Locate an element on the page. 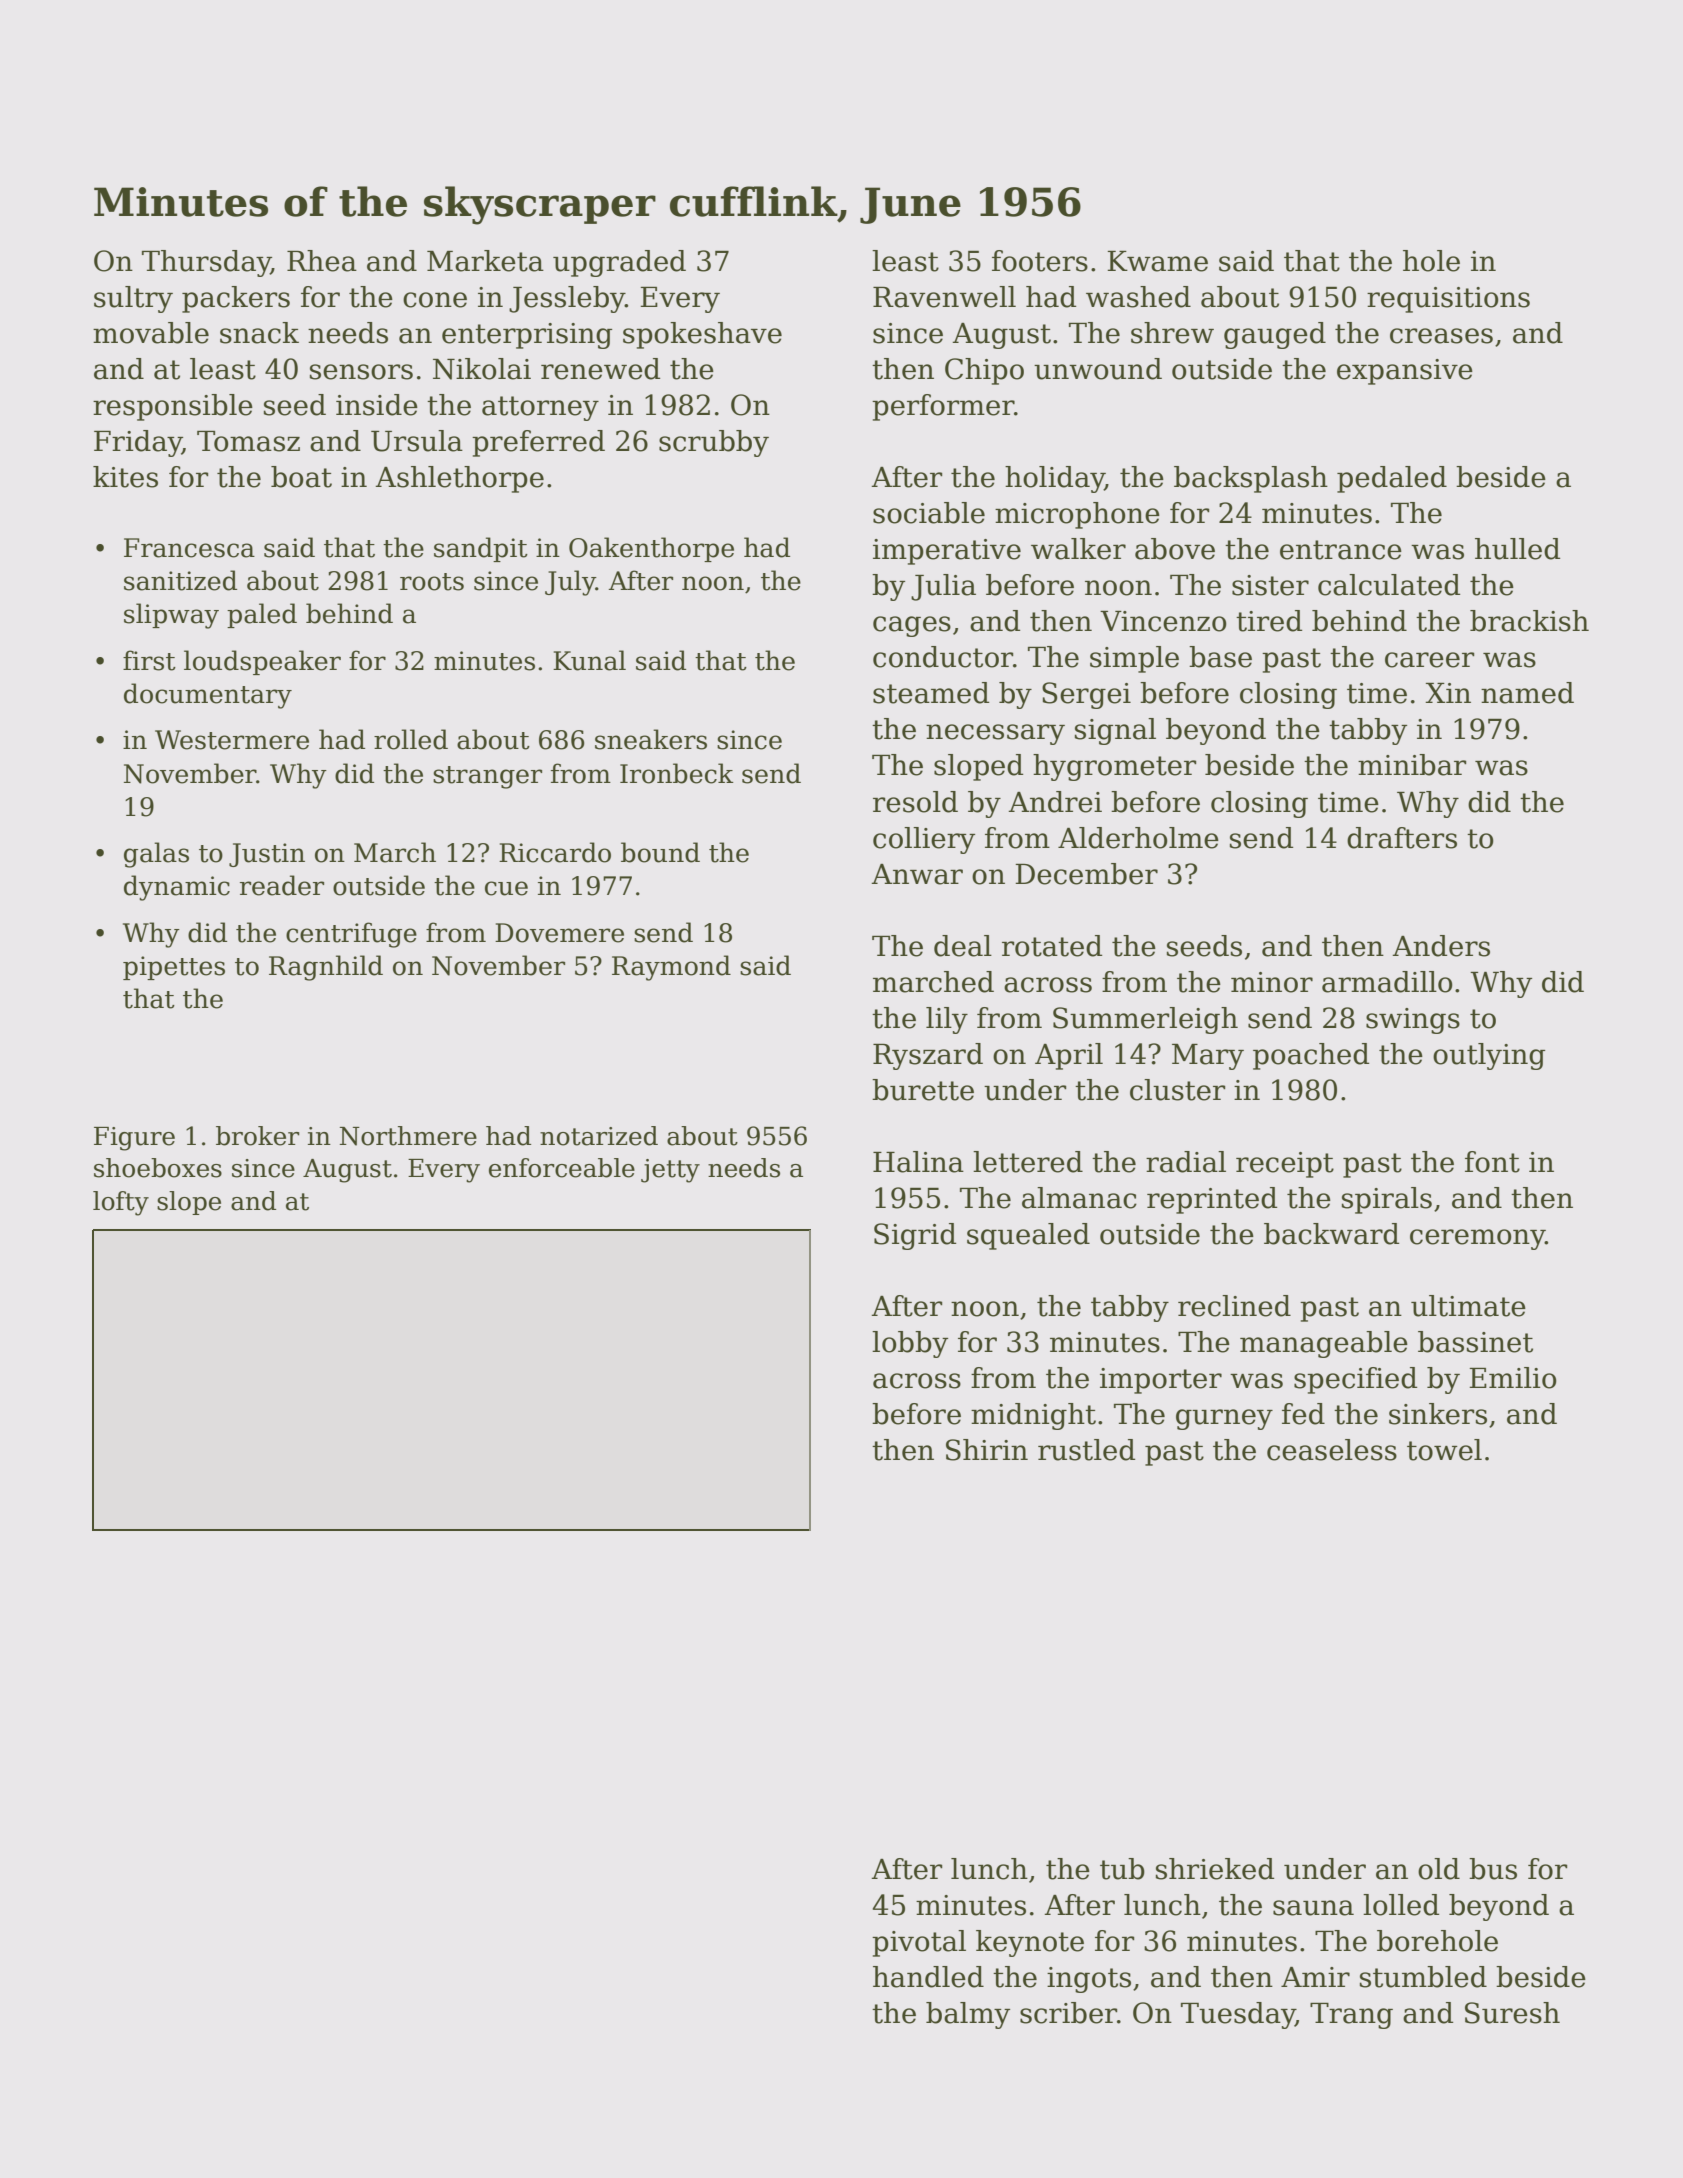  Kwame is located at coordinates (1157, 261).
